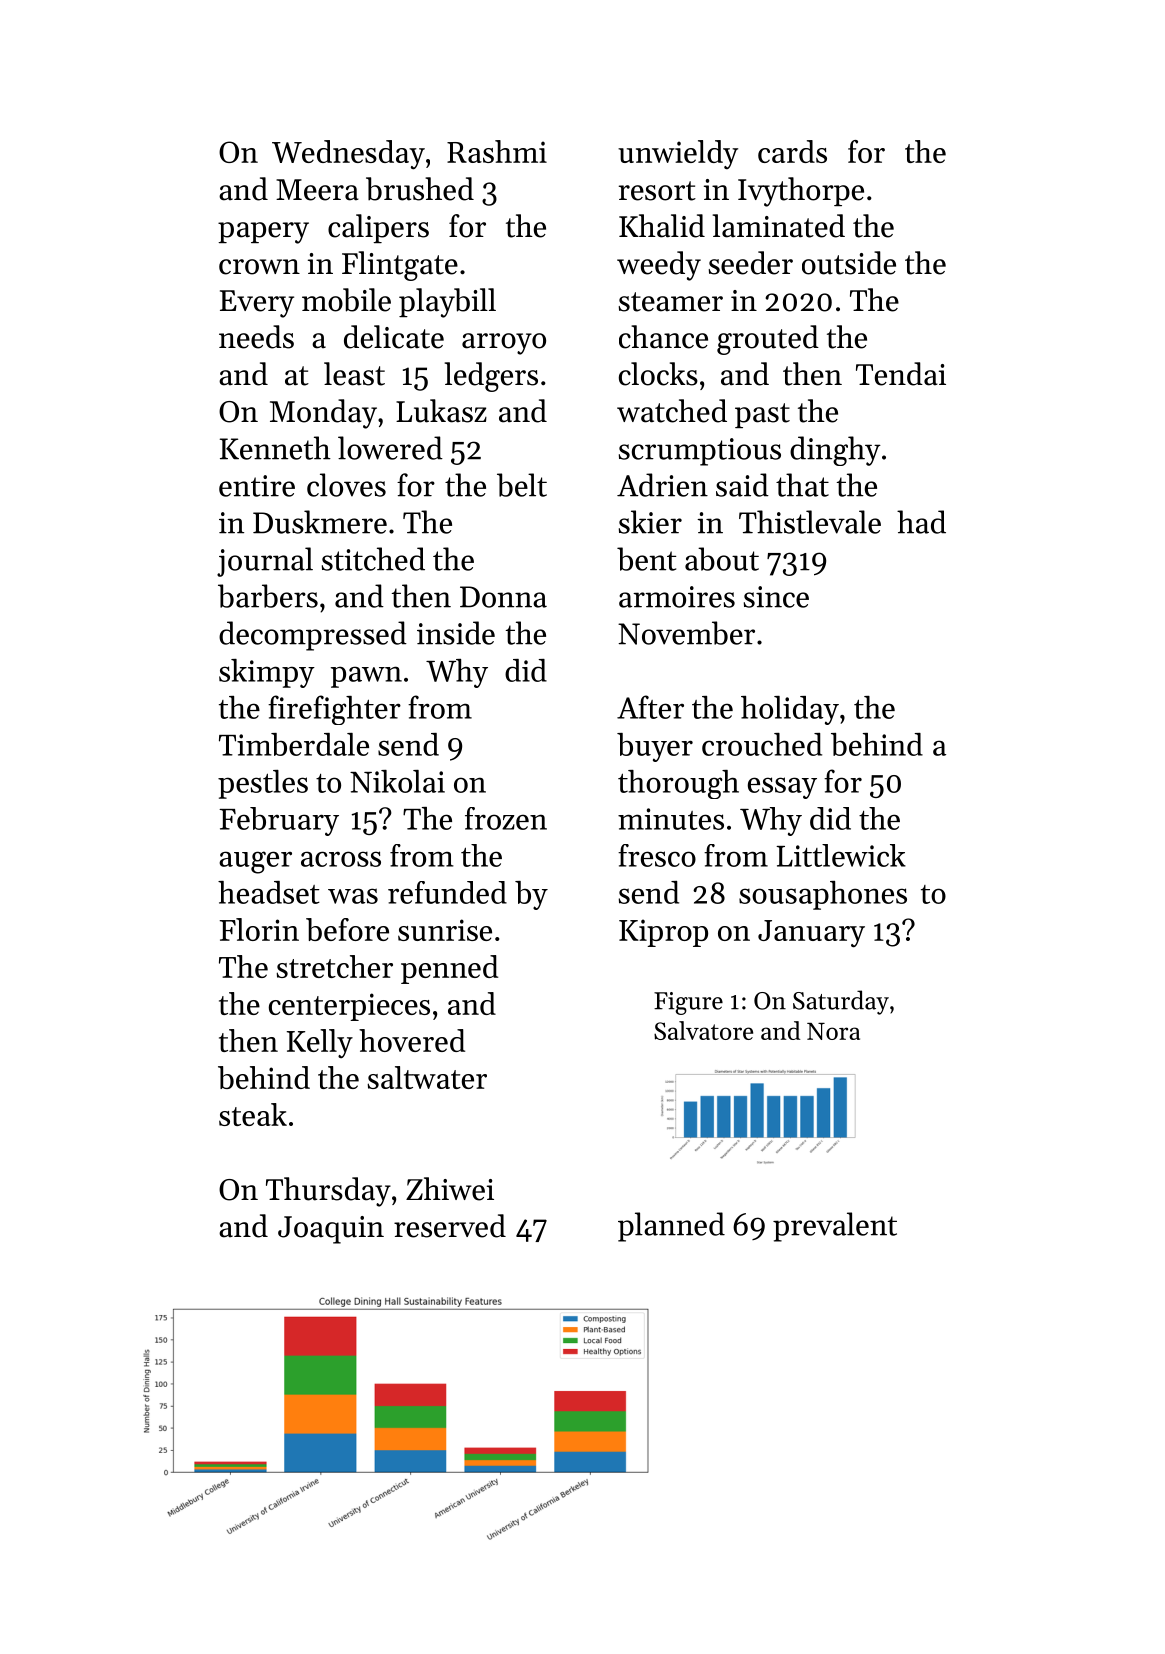 This image has height=1654, width=1165. I want to click on Nikolai, so click(397, 781).
